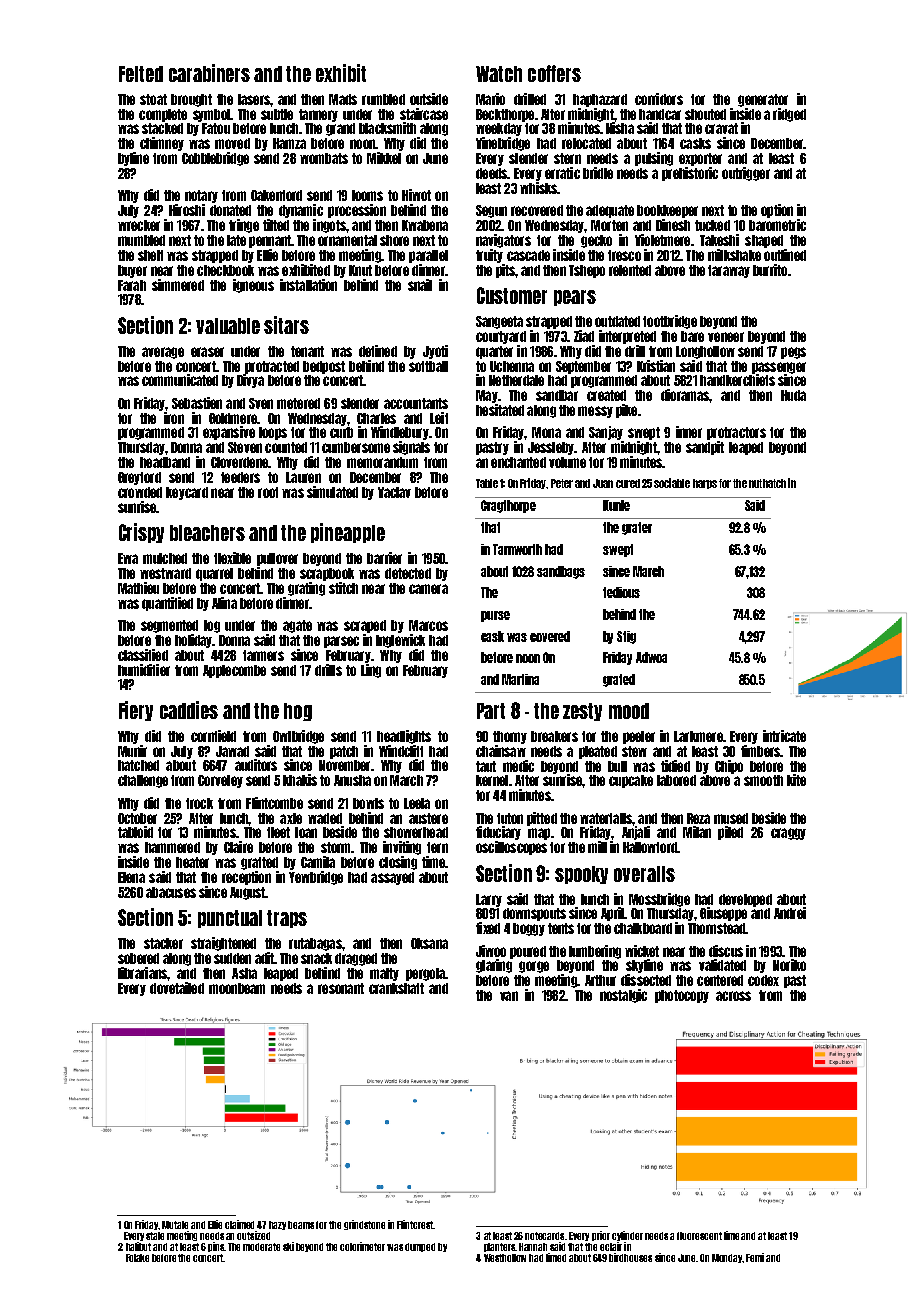 The height and width of the screenshot is (1308, 924). Describe the element at coordinates (343, 99) in the screenshot. I see `Mads` at that location.
